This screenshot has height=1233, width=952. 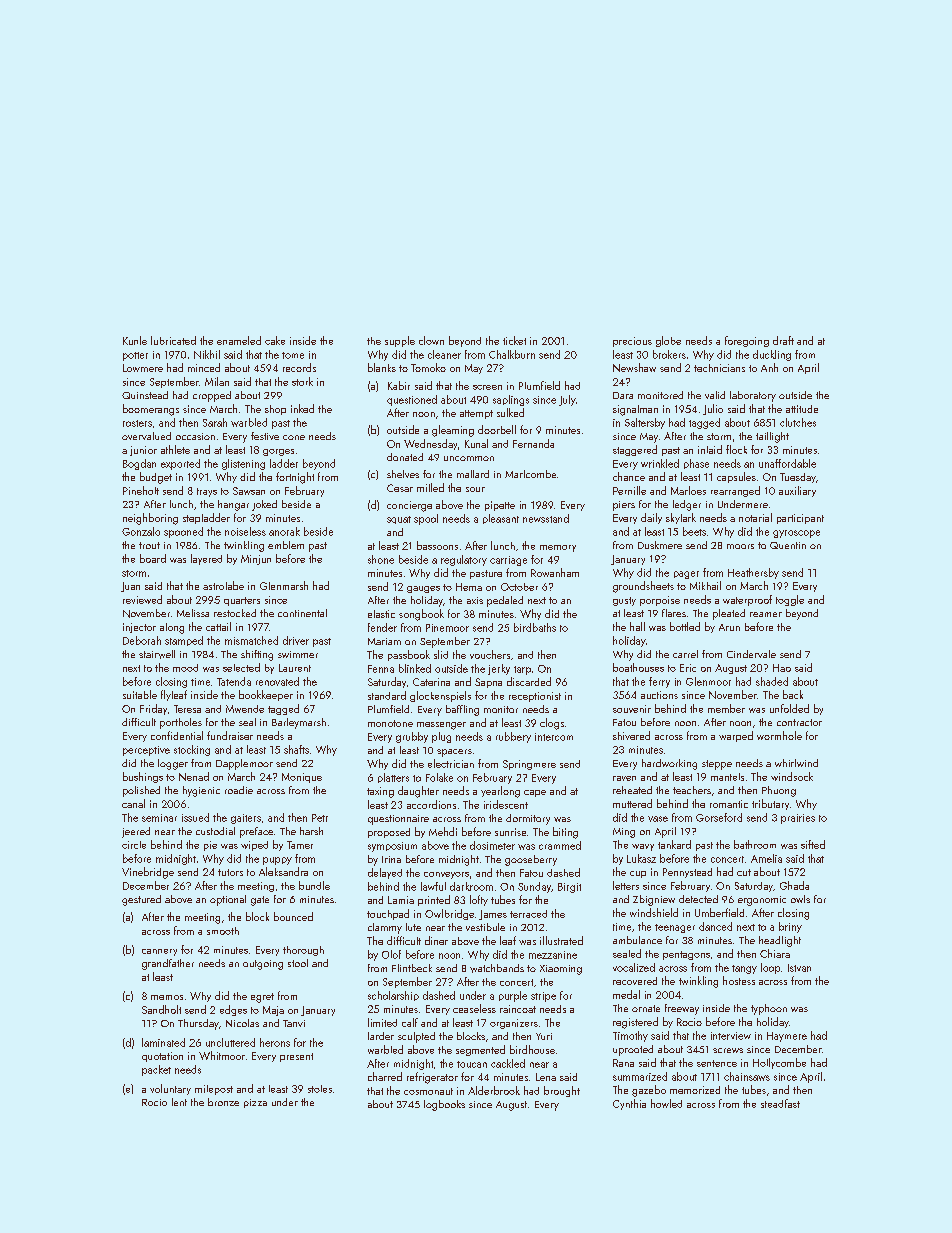 What do you see at coordinates (666, 1103) in the screenshot?
I see `howled` at bounding box center [666, 1103].
